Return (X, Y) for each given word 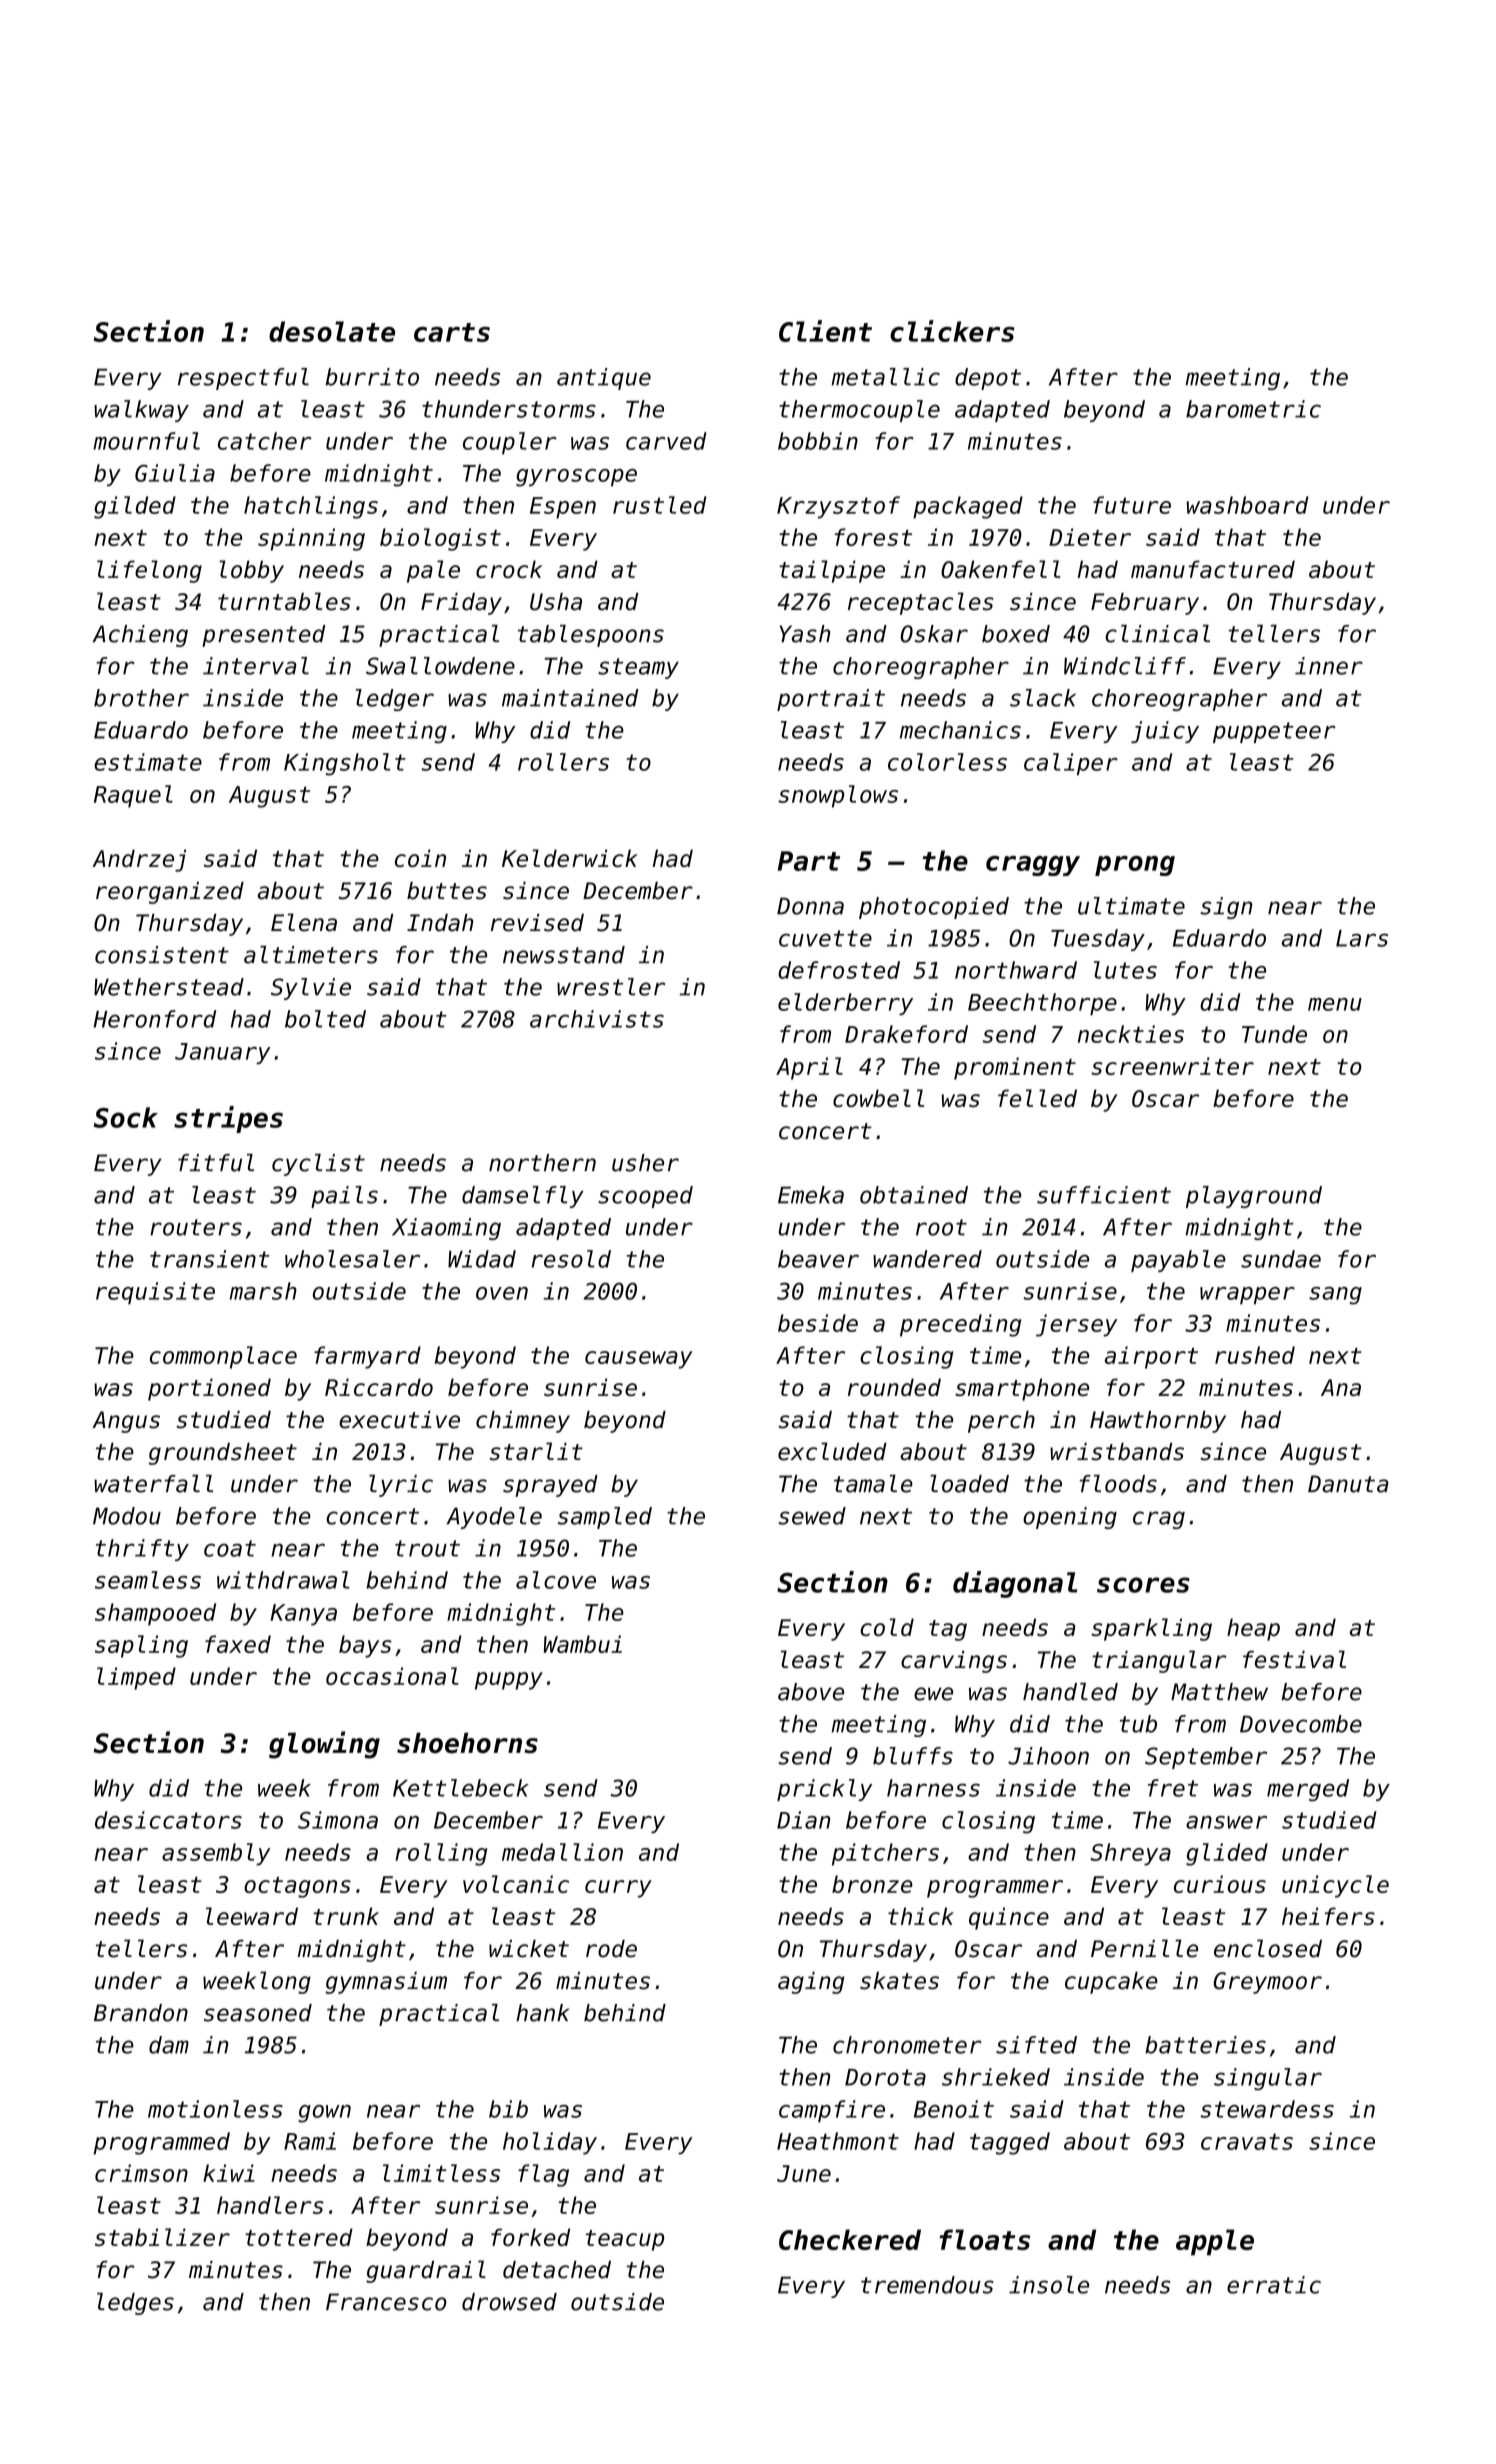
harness (933, 1788)
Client (825, 331)
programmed (161, 2143)
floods (1118, 1484)
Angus (126, 1422)
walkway (141, 411)
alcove (556, 1580)
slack (1043, 698)
